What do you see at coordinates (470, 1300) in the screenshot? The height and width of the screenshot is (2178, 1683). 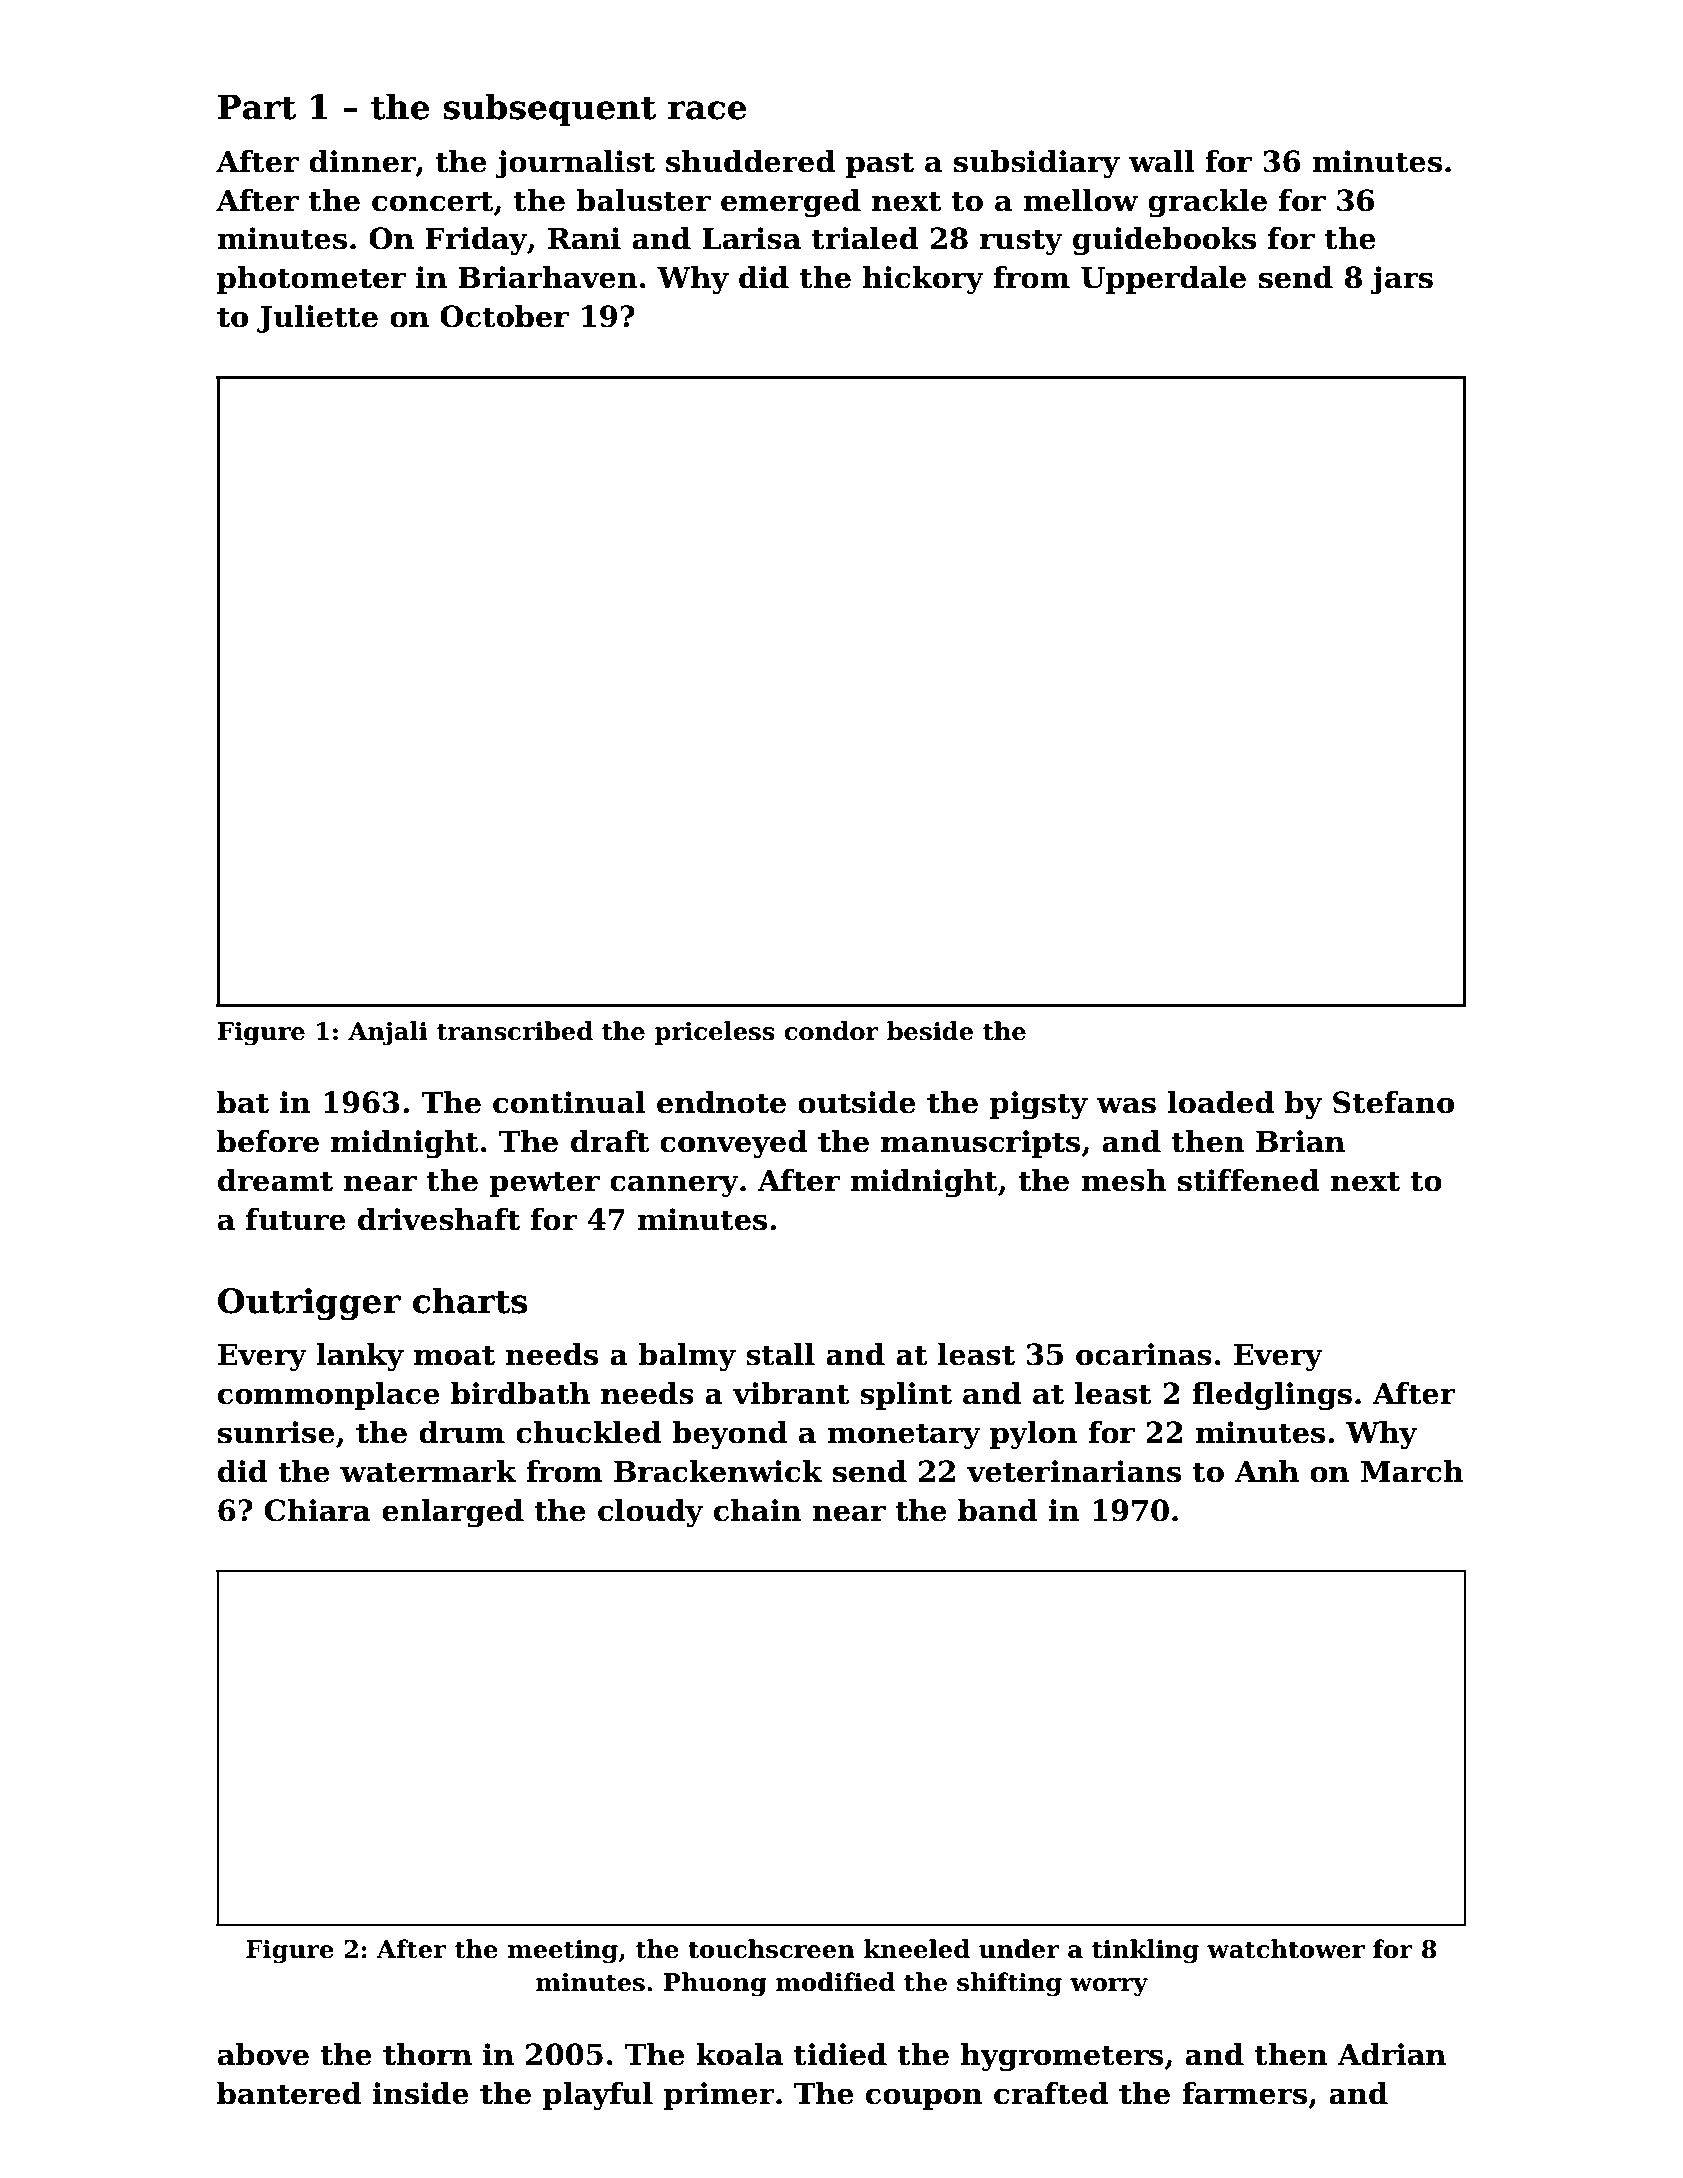 I see `charts` at bounding box center [470, 1300].
